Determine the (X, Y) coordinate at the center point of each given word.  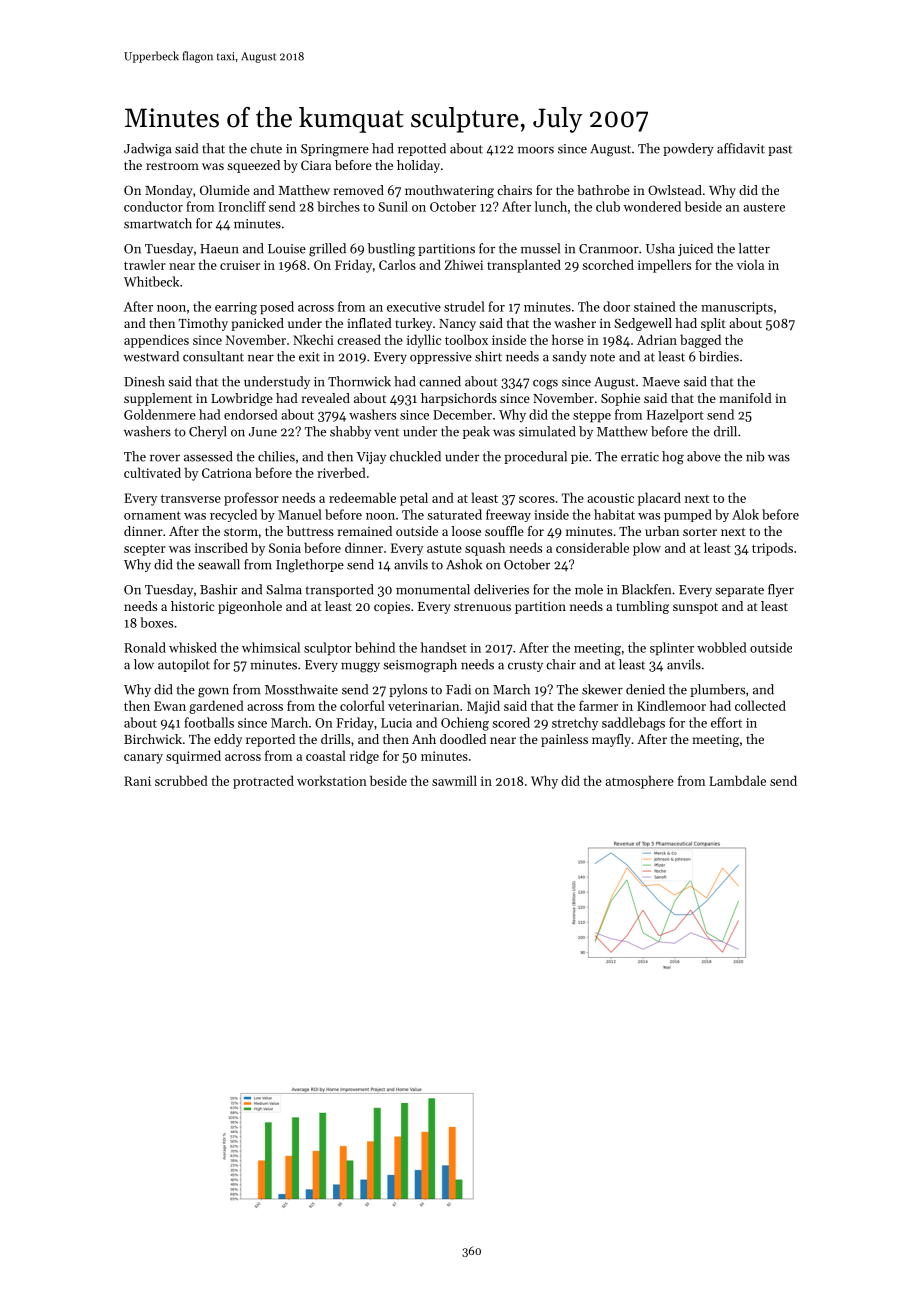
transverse (191, 498)
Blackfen (646, 589)
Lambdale (737, 780)
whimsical (271, 647)
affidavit (741, 148)
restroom (172, 166)
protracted (263, 782)
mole (589, 589)
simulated (547, 431)
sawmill (454, 780)
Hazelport (675, 416)
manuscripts (737, 308)
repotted (422, 149)
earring (236, 308)
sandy (569, 357)
